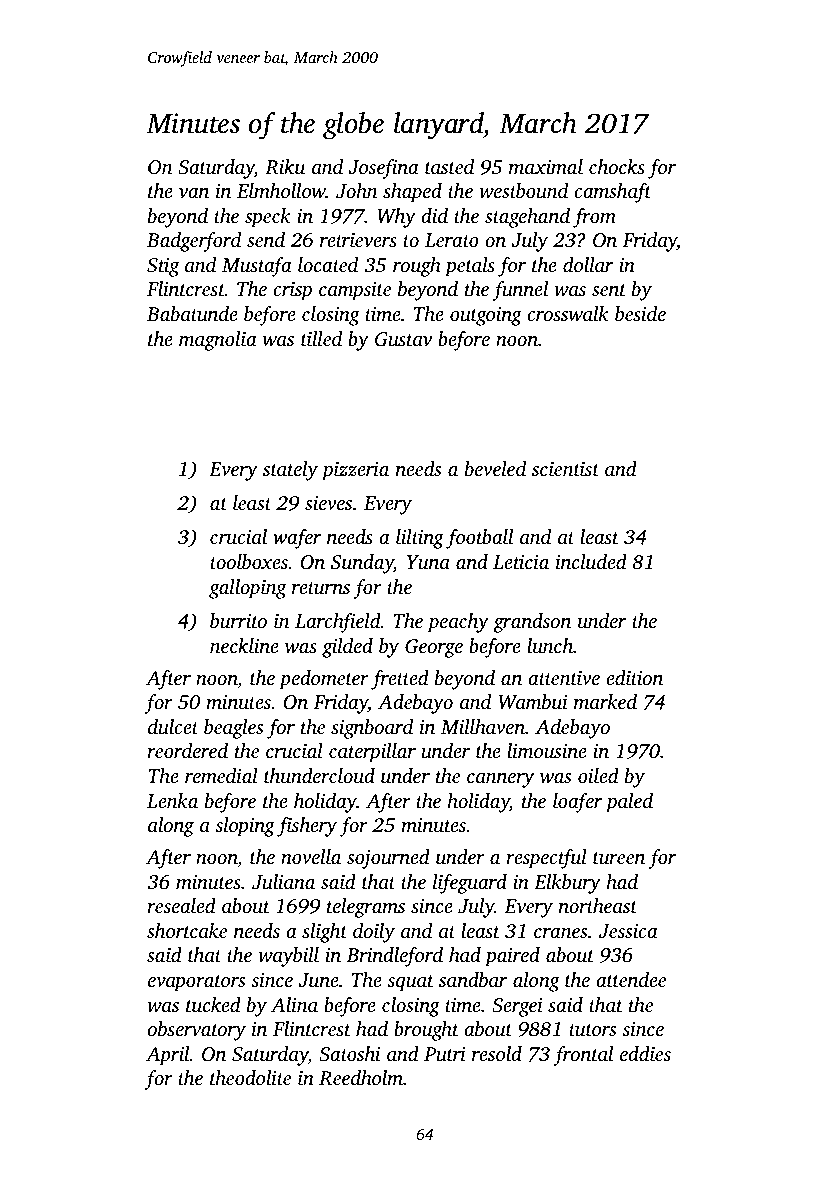 The image size is (832, 1180). I want to click on van, so click(194, 193).
